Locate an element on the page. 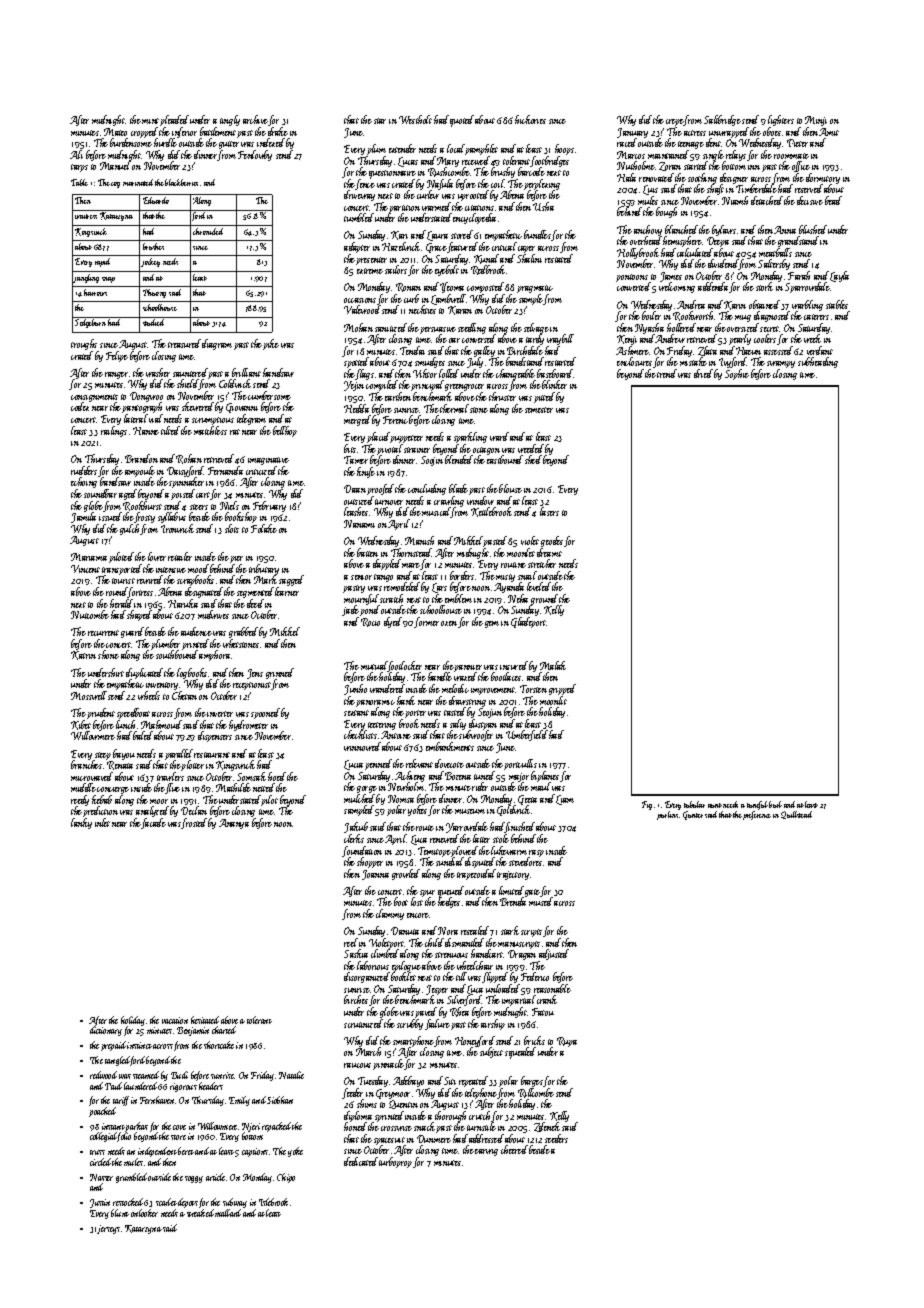 Image resolution: width=924 pixels, height=1308 pixels. Mateo is located at coordinates (115, 132).
